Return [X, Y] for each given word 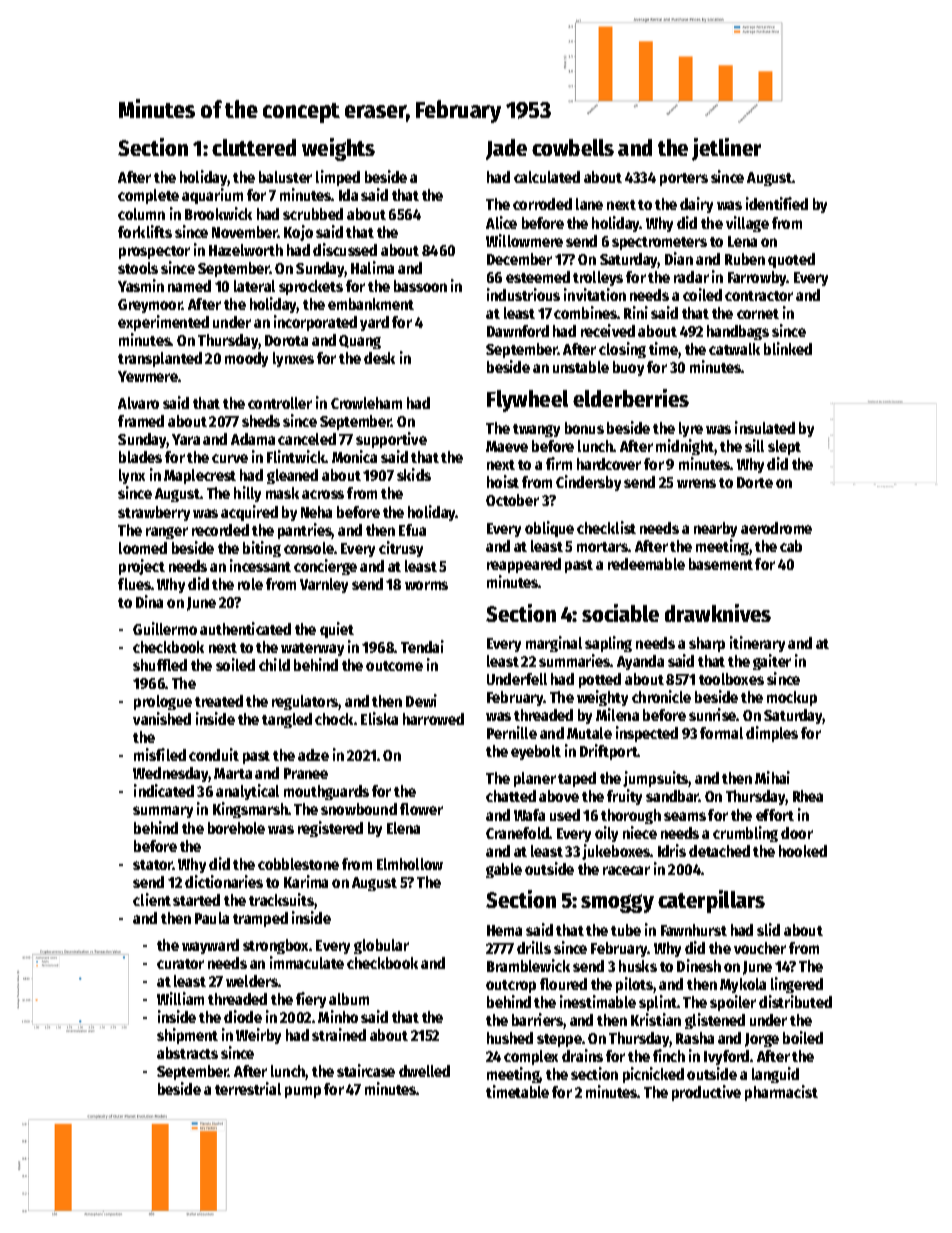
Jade [506, 149]
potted [600, 680]
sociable [620, 613]
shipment [187, 1036]
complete [148, 196]
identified [777, 203]
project [142, 567]
